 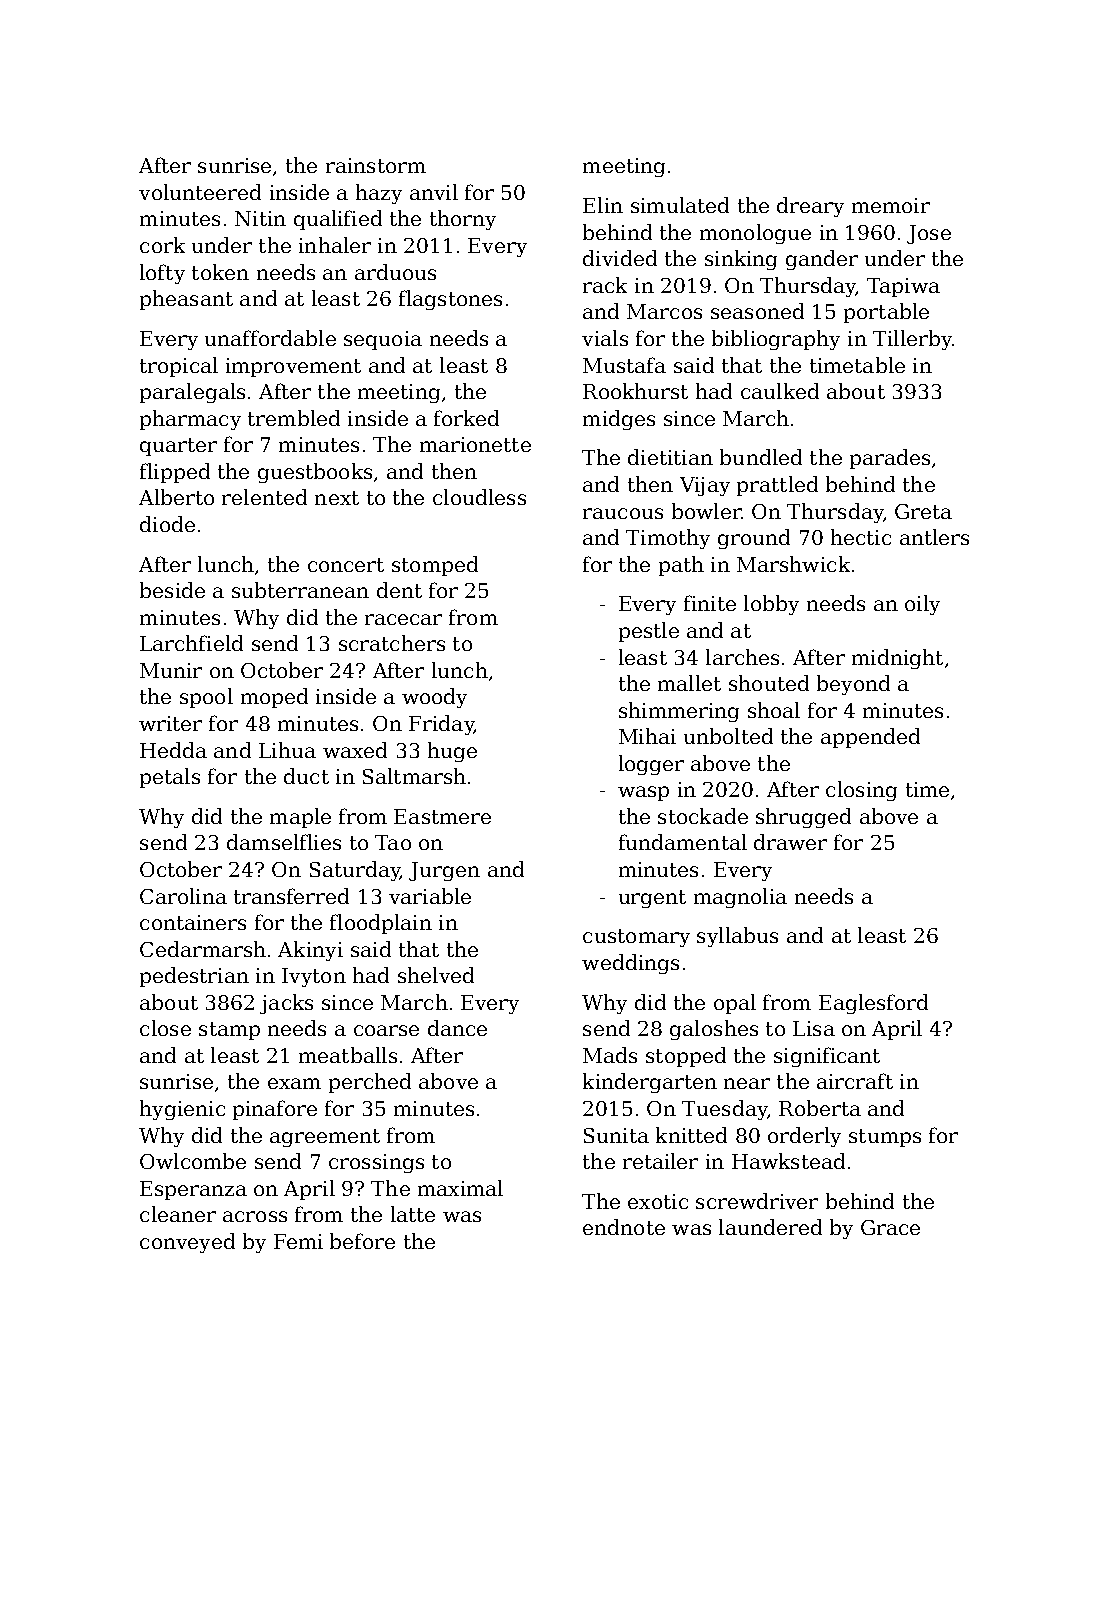 I want to click on memoir, so click(x=891, y=205).
